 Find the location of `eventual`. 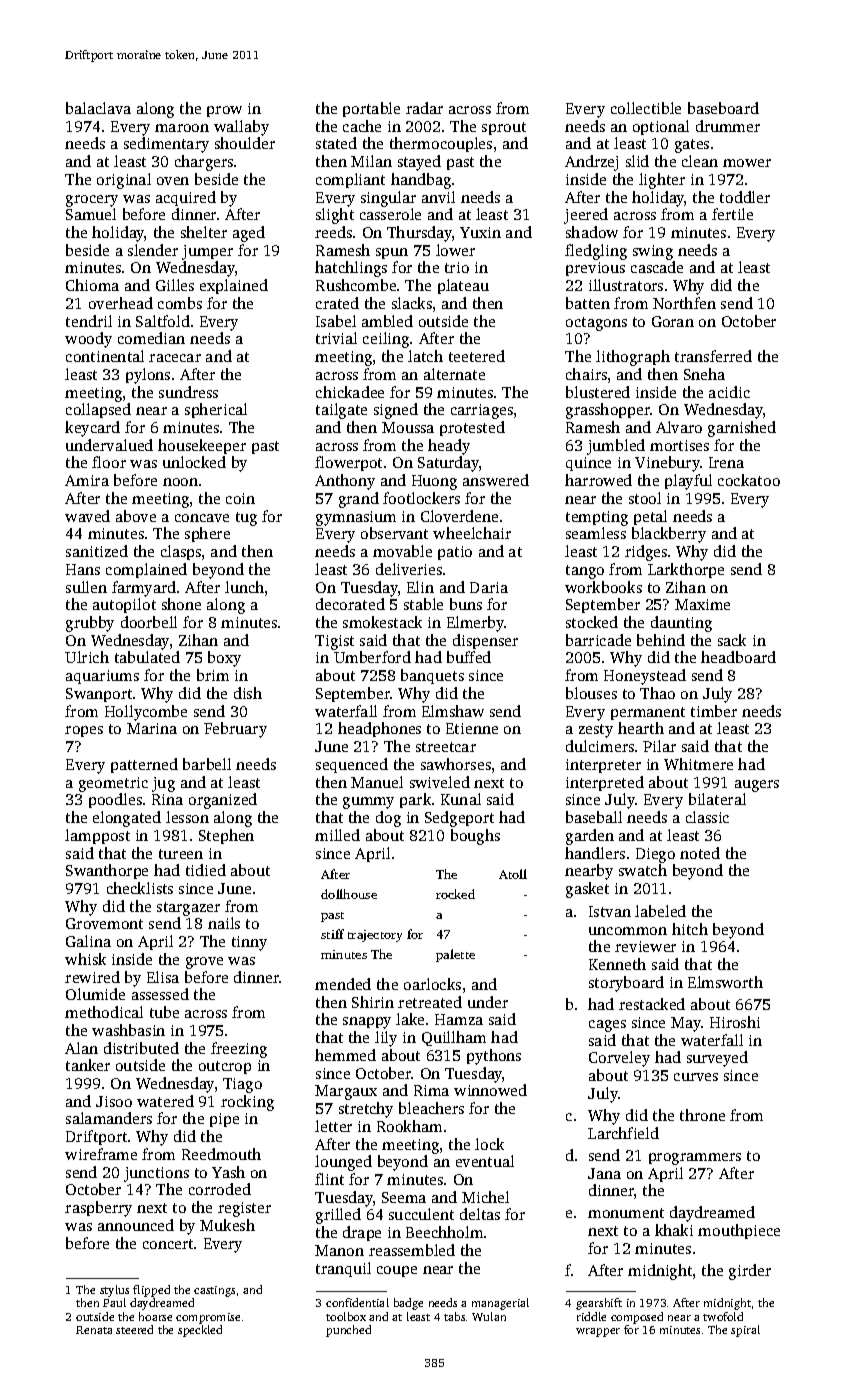

eventual is located at coordinates (485, 1161).
